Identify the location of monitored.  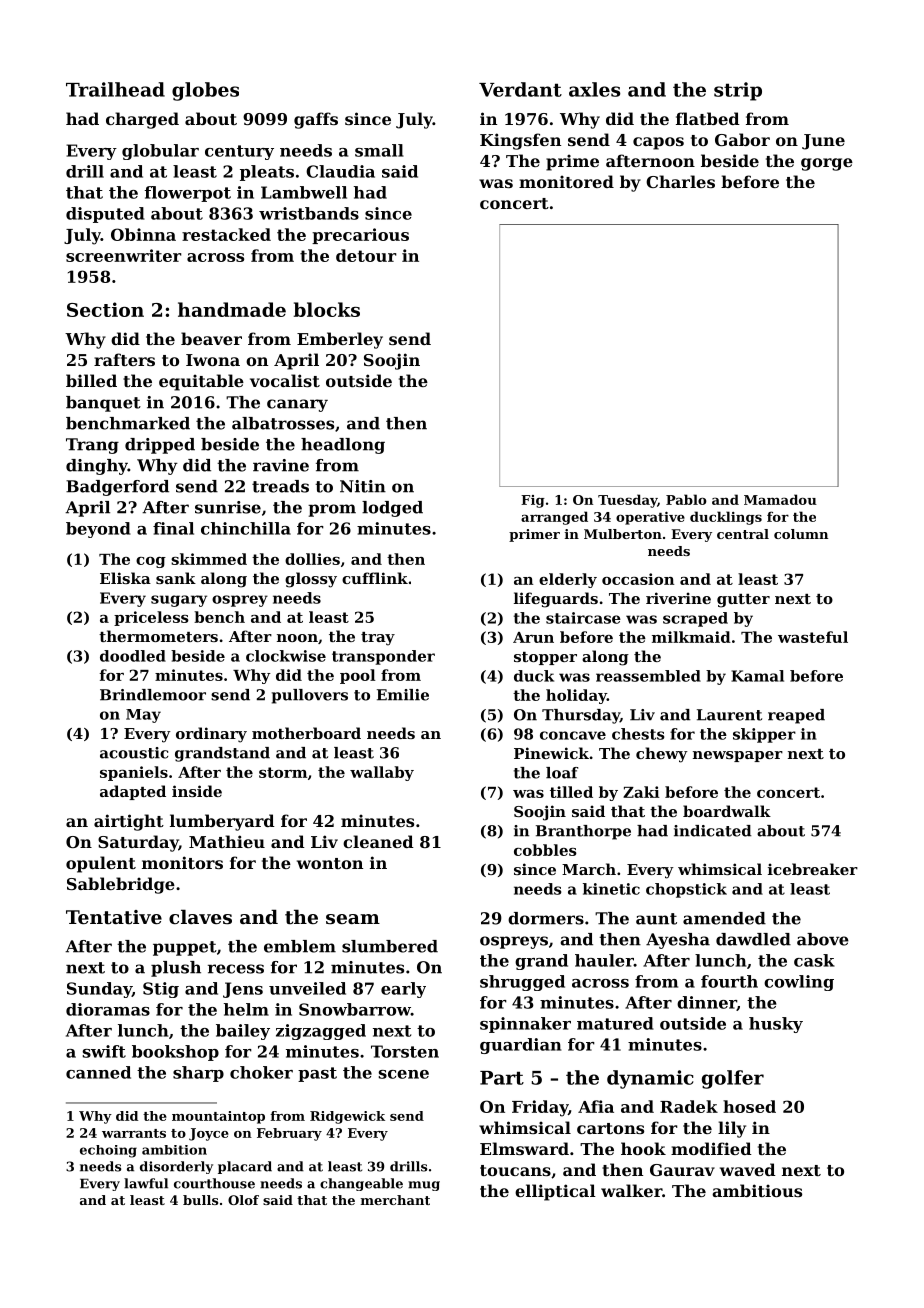
(566, 181).
